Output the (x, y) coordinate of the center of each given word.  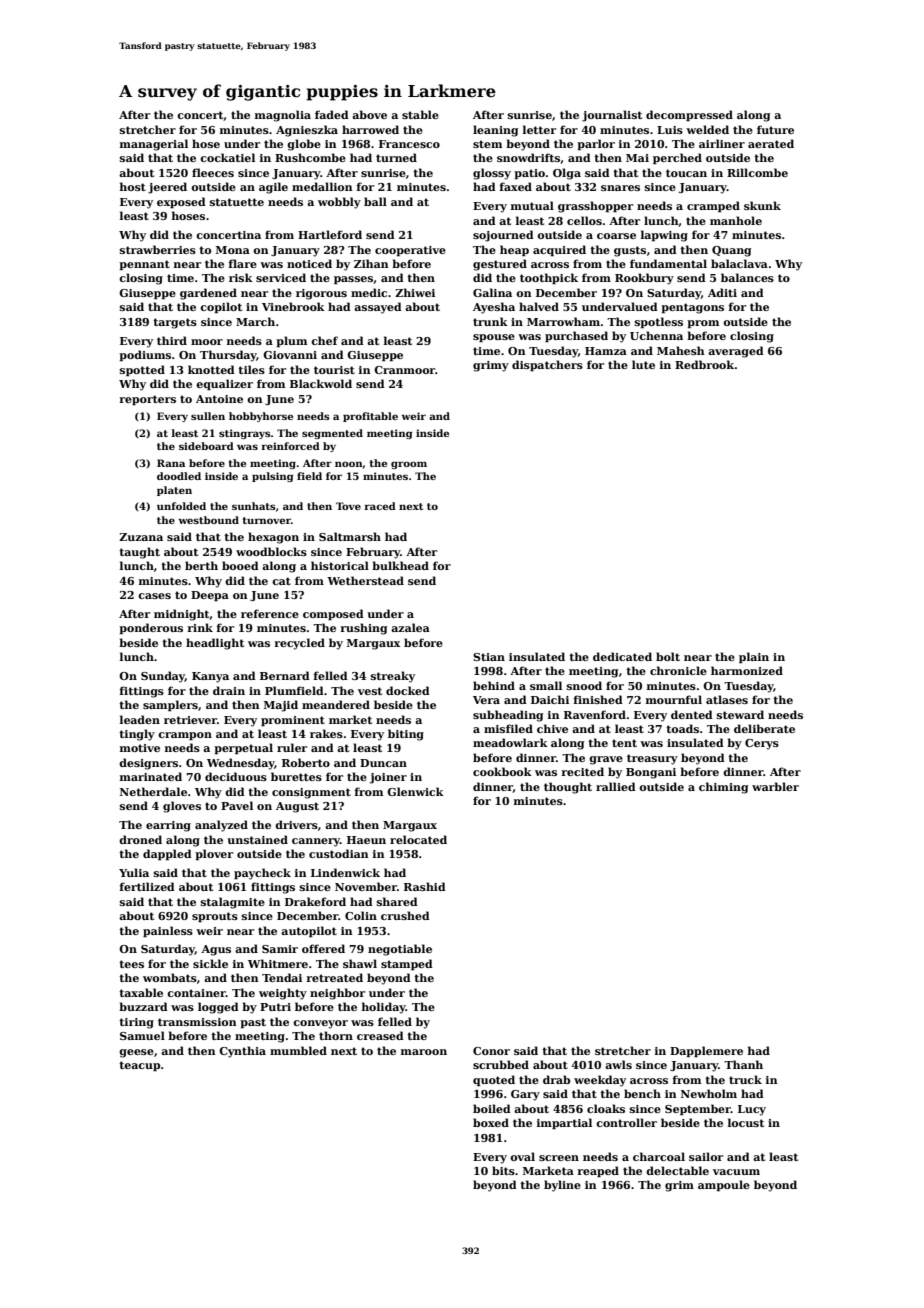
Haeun (366, 840)
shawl (360, 963)
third (172, 340)
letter (539, 129)
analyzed (221, 826)
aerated (771, 143)
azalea (410, 627)
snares (620, 188)
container (196, 993)
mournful (674, 699)
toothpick (549, 278)
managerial (154, 145)
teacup (139, 1066)
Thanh (743, 1064)
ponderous (151, 628)
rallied (616, 786)
